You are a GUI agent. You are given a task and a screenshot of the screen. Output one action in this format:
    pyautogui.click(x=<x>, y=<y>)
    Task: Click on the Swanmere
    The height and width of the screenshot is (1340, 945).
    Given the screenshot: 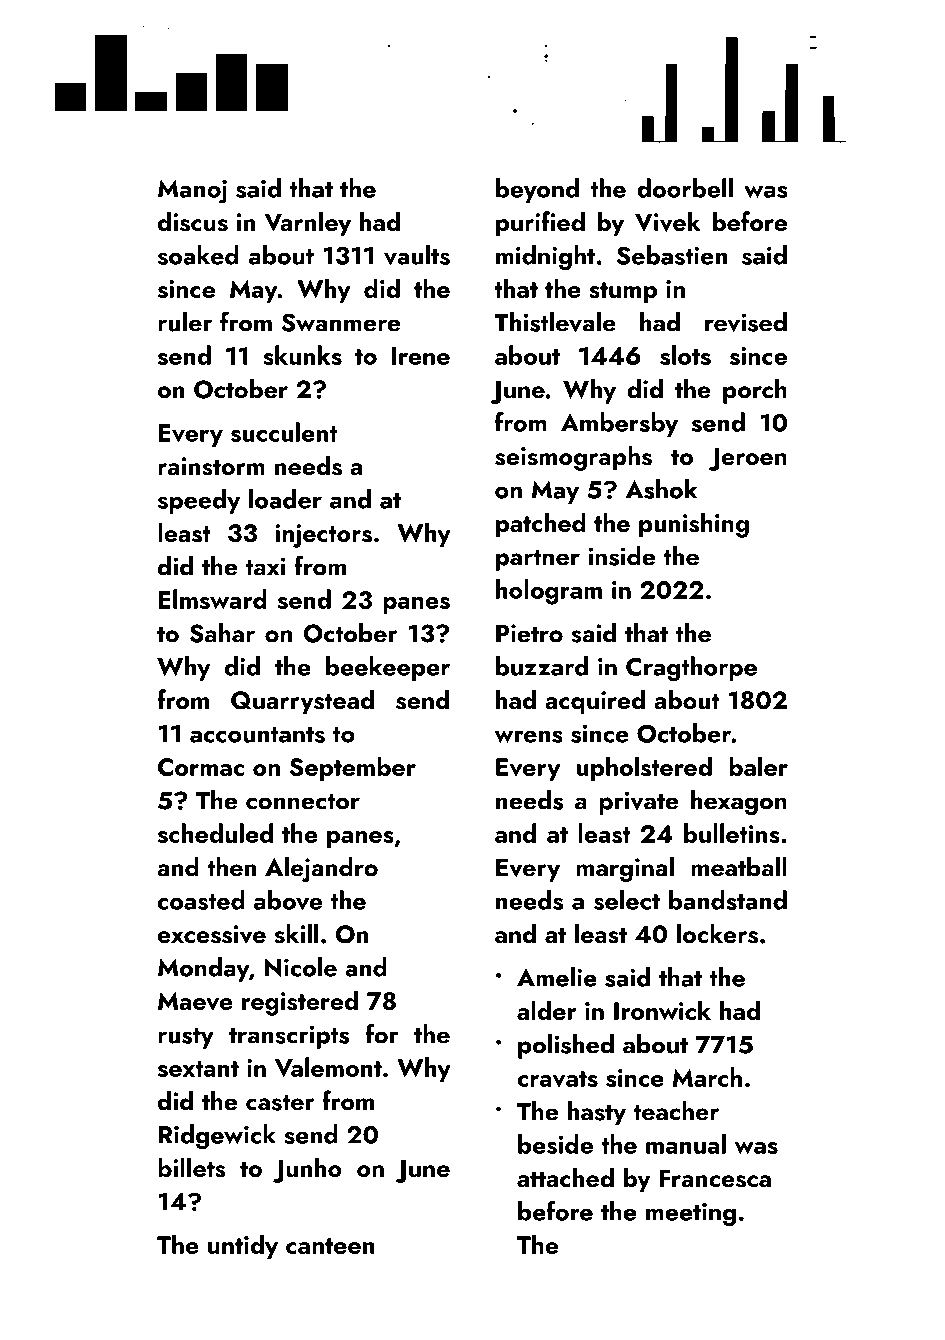 What is the action you would take?
    pyautogui.click(x=341, y=322)
